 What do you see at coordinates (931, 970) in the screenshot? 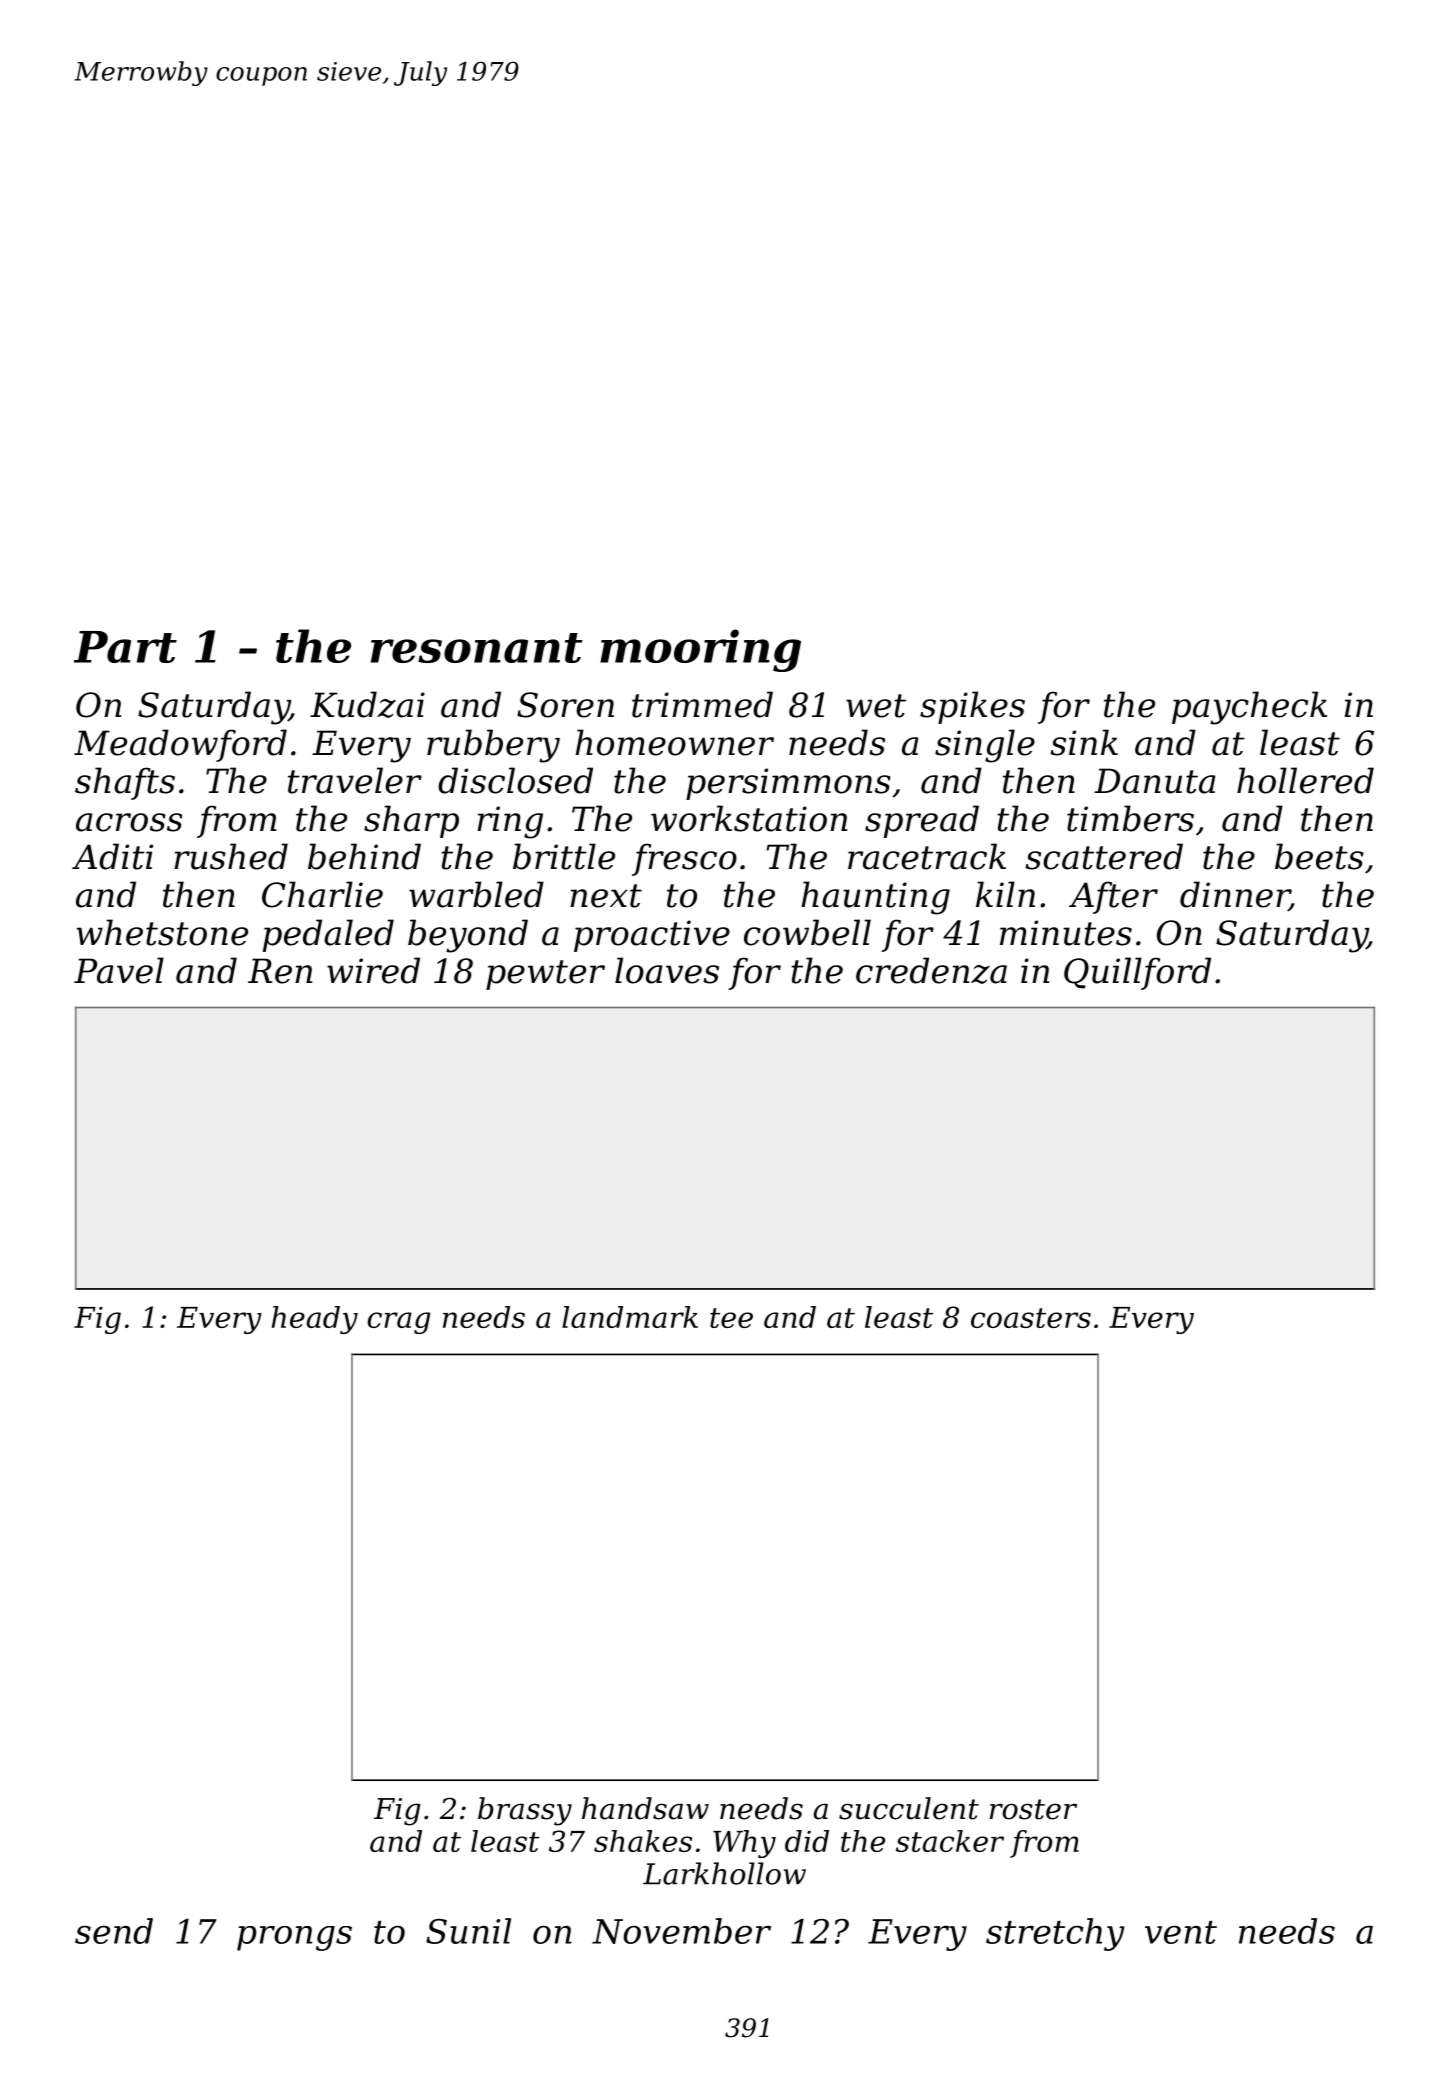
I see `credenza` at bounding box center [931, 970].
